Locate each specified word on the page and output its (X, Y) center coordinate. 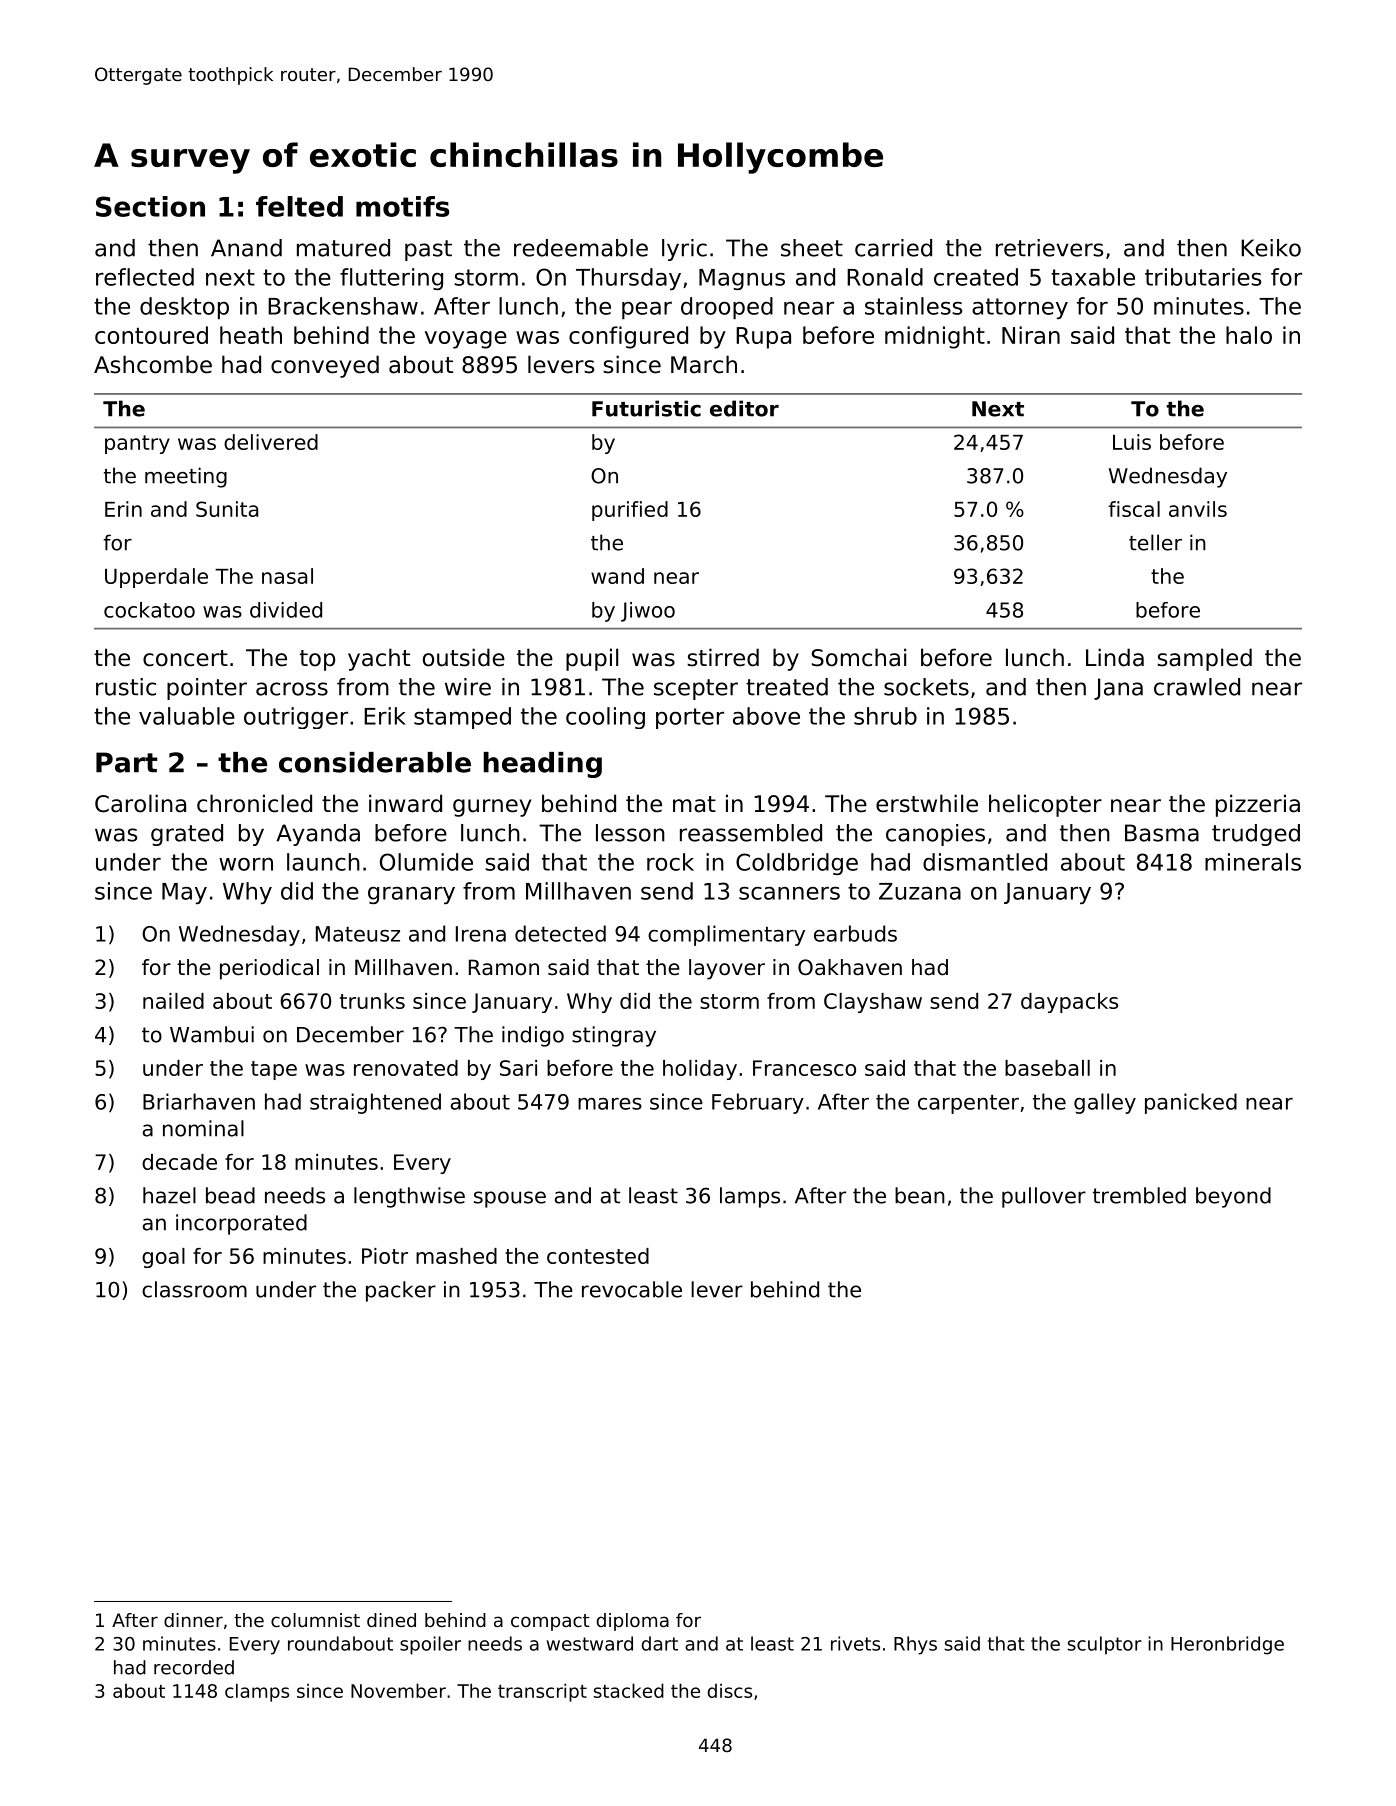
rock (670, 862)
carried (893, 248)
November (398, 1690)
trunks (372, 1001)
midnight (935, 337)
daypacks (1069, 1003)
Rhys (915, 1645)
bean (920, 1195)
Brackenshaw (343, 306)
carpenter (968, 1104)
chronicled (254, 803)
